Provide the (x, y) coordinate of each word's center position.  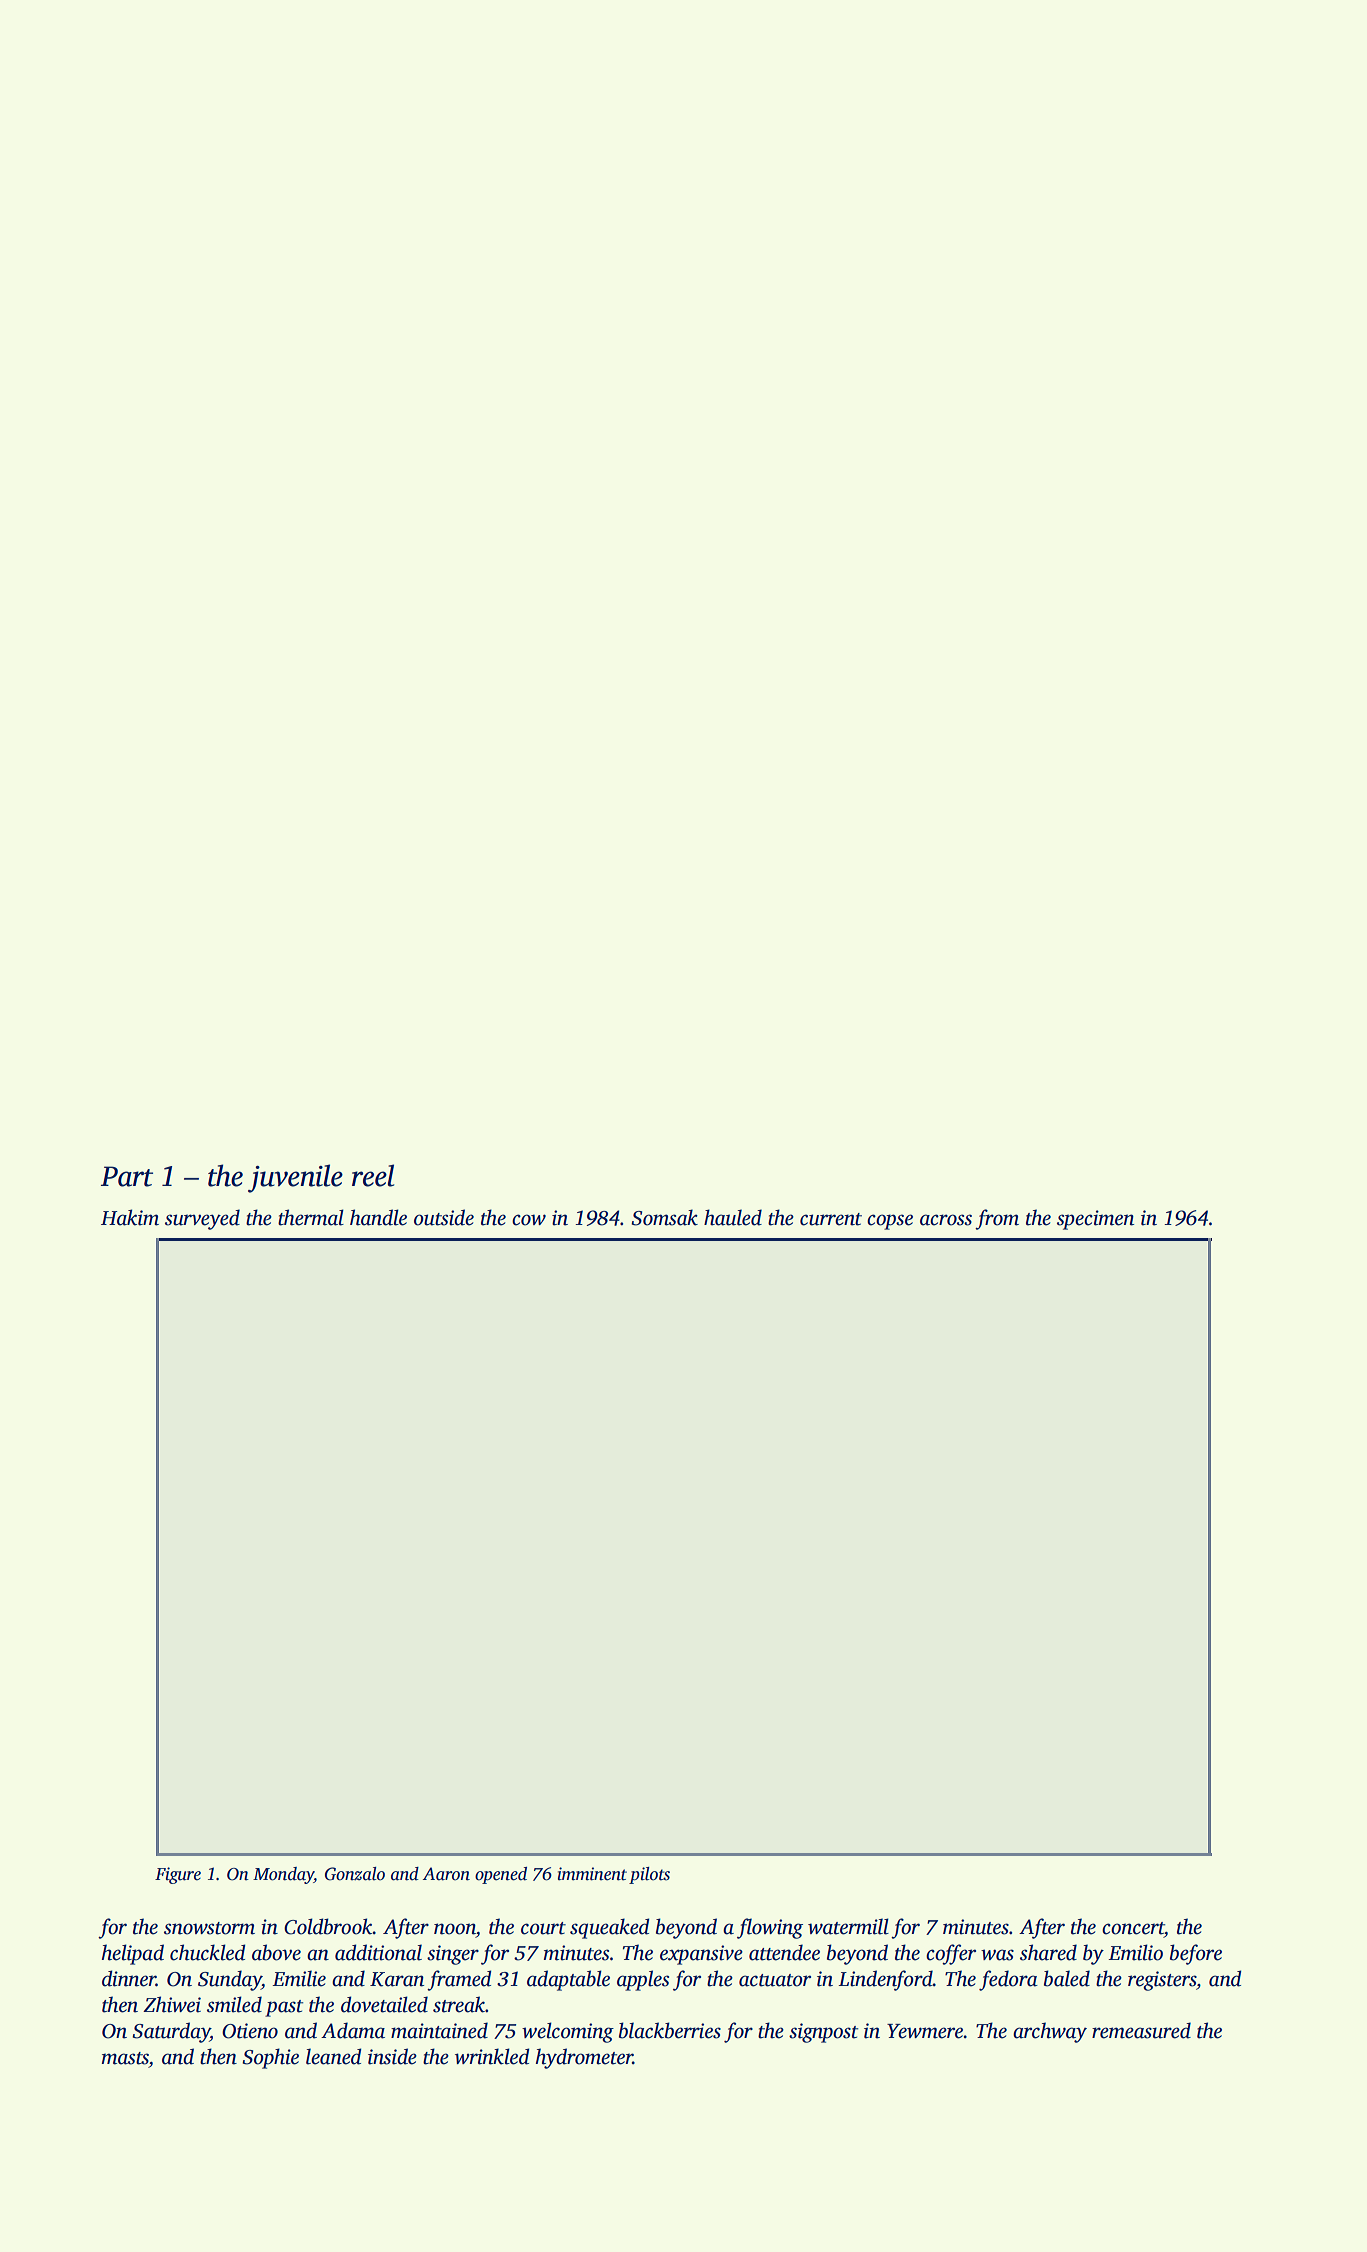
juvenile (295, 1178)
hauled (733, 1217)
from (997, 1219)
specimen (1096, 1220)
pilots (649, 1875)
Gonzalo (355, 1874)
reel (373, 1175)
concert (1133, 1928)
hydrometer (584, 2058)
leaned (334, 2056)
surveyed (202, 1219)
